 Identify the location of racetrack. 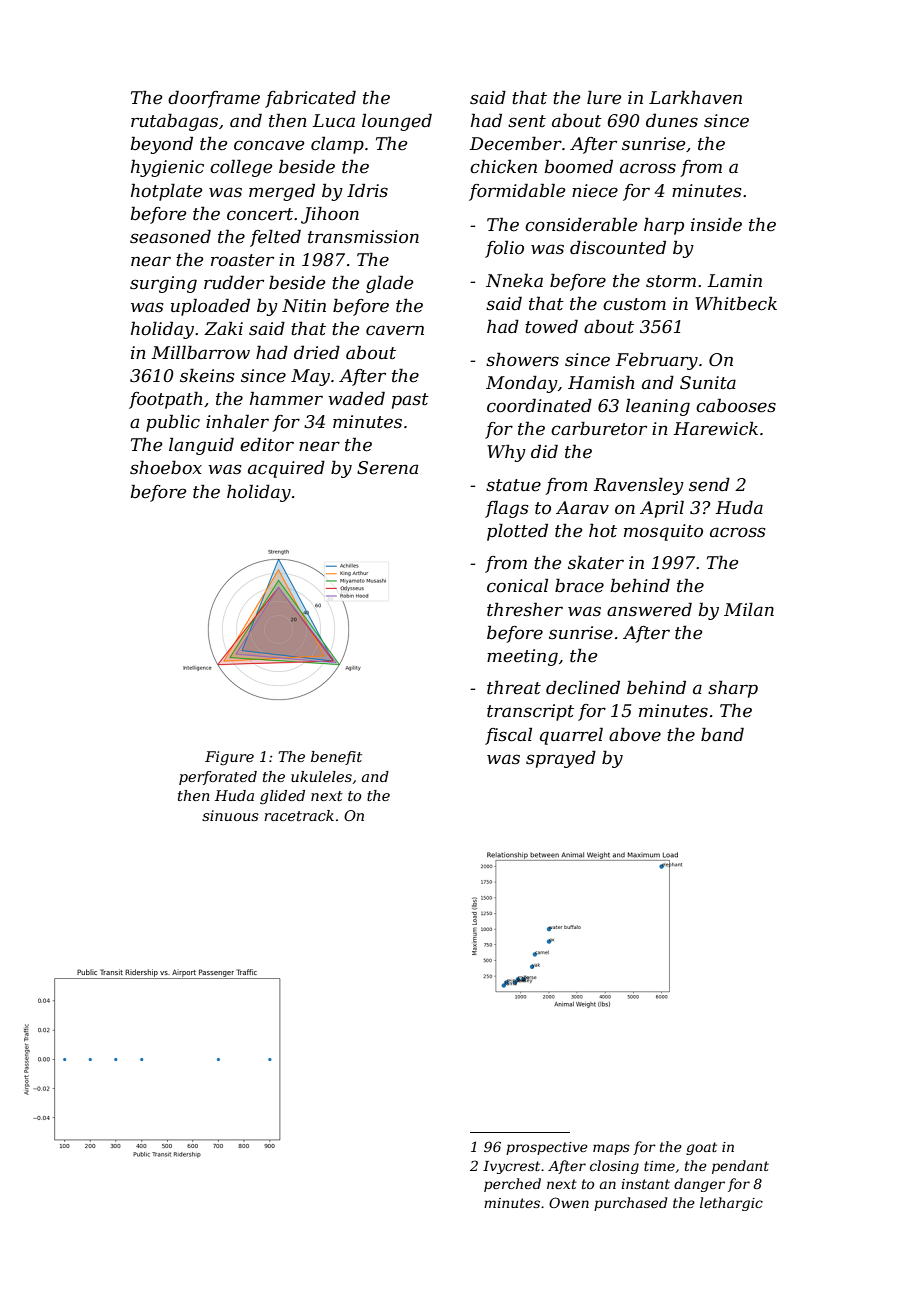
(299, 815).
